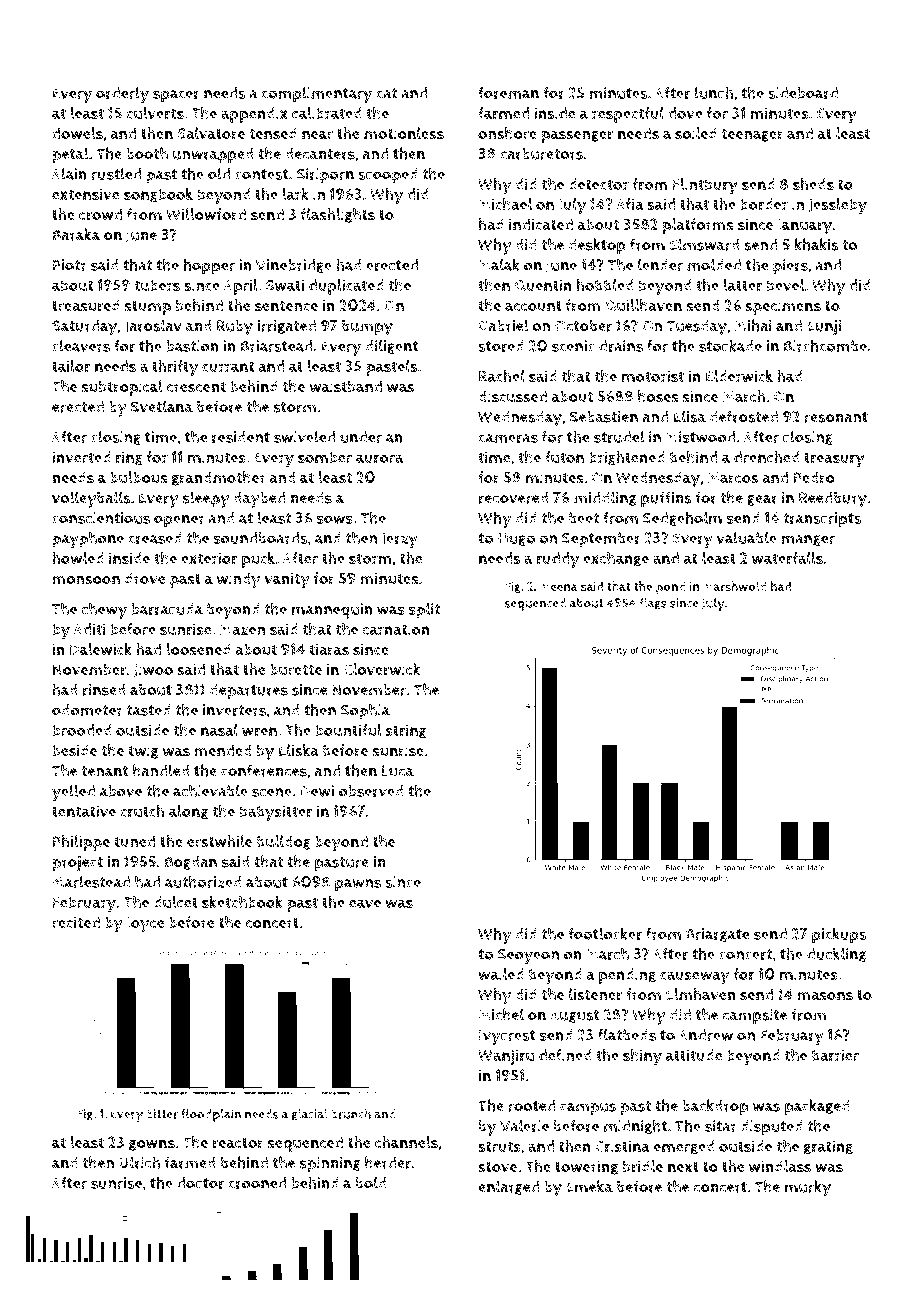 The height and width of the image is (1308, 924). I want to click on diligent, so click(391, 346).
